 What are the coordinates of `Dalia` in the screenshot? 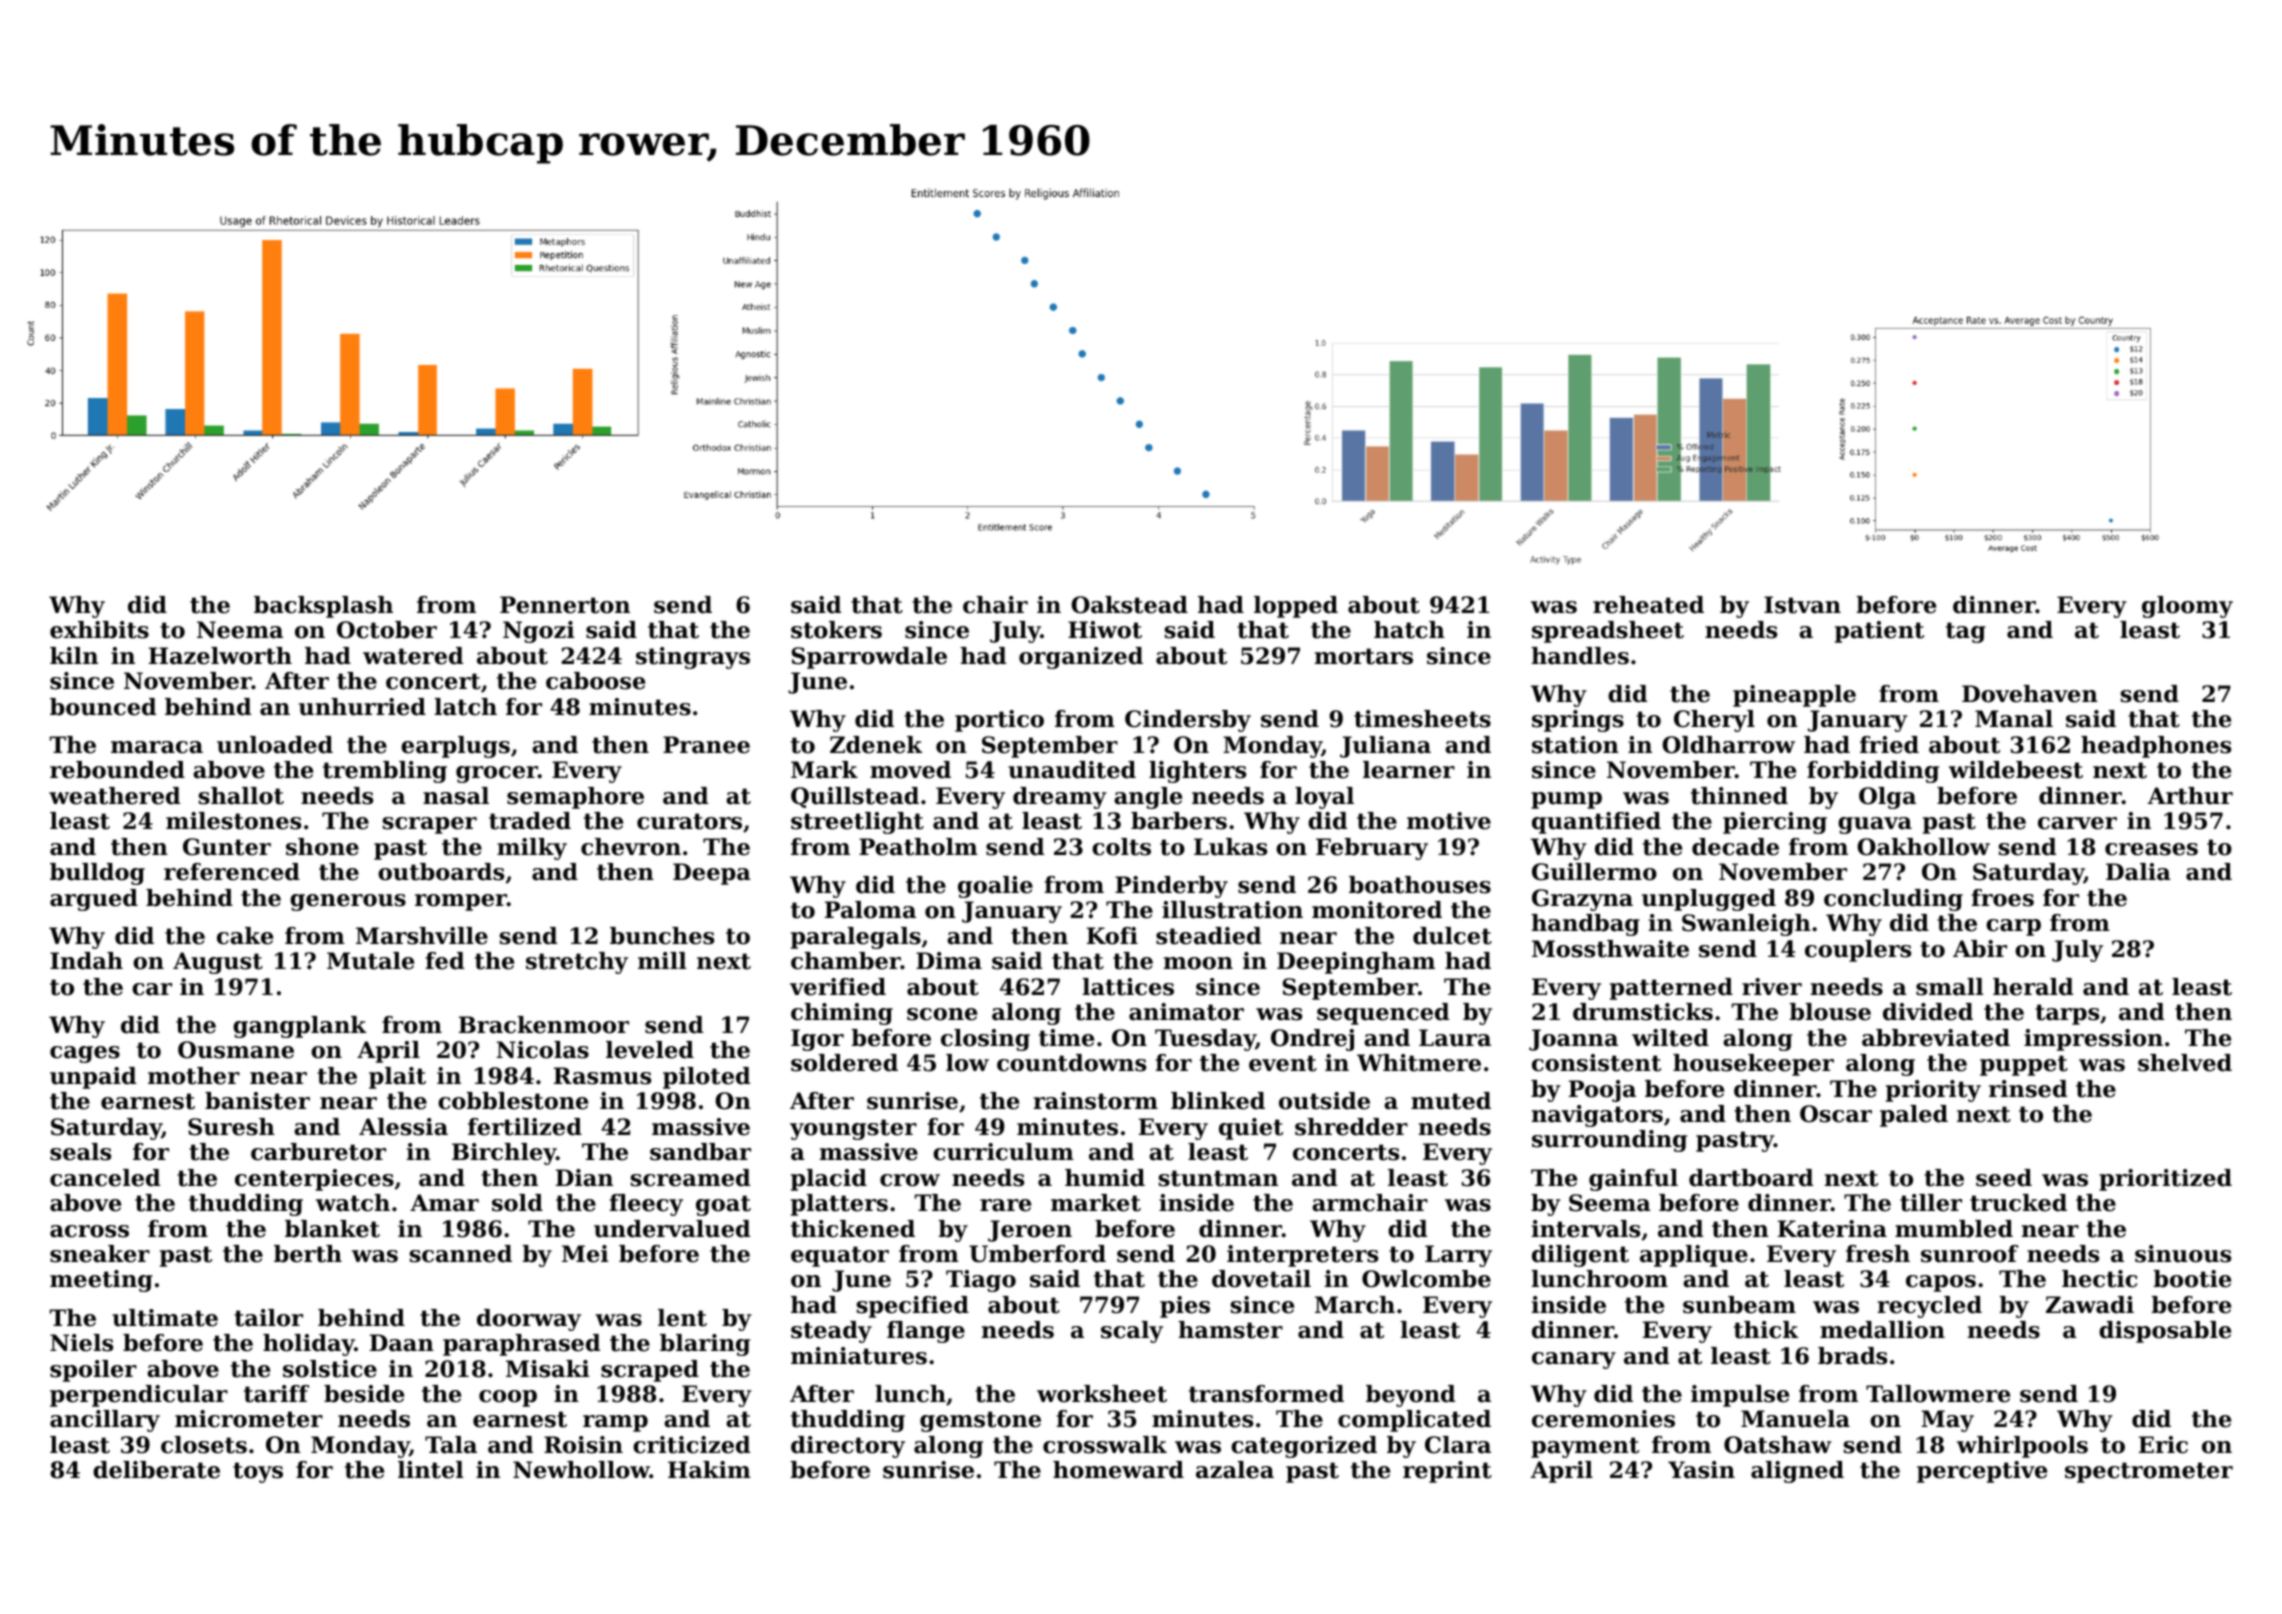 It's located at (2138, 872).
